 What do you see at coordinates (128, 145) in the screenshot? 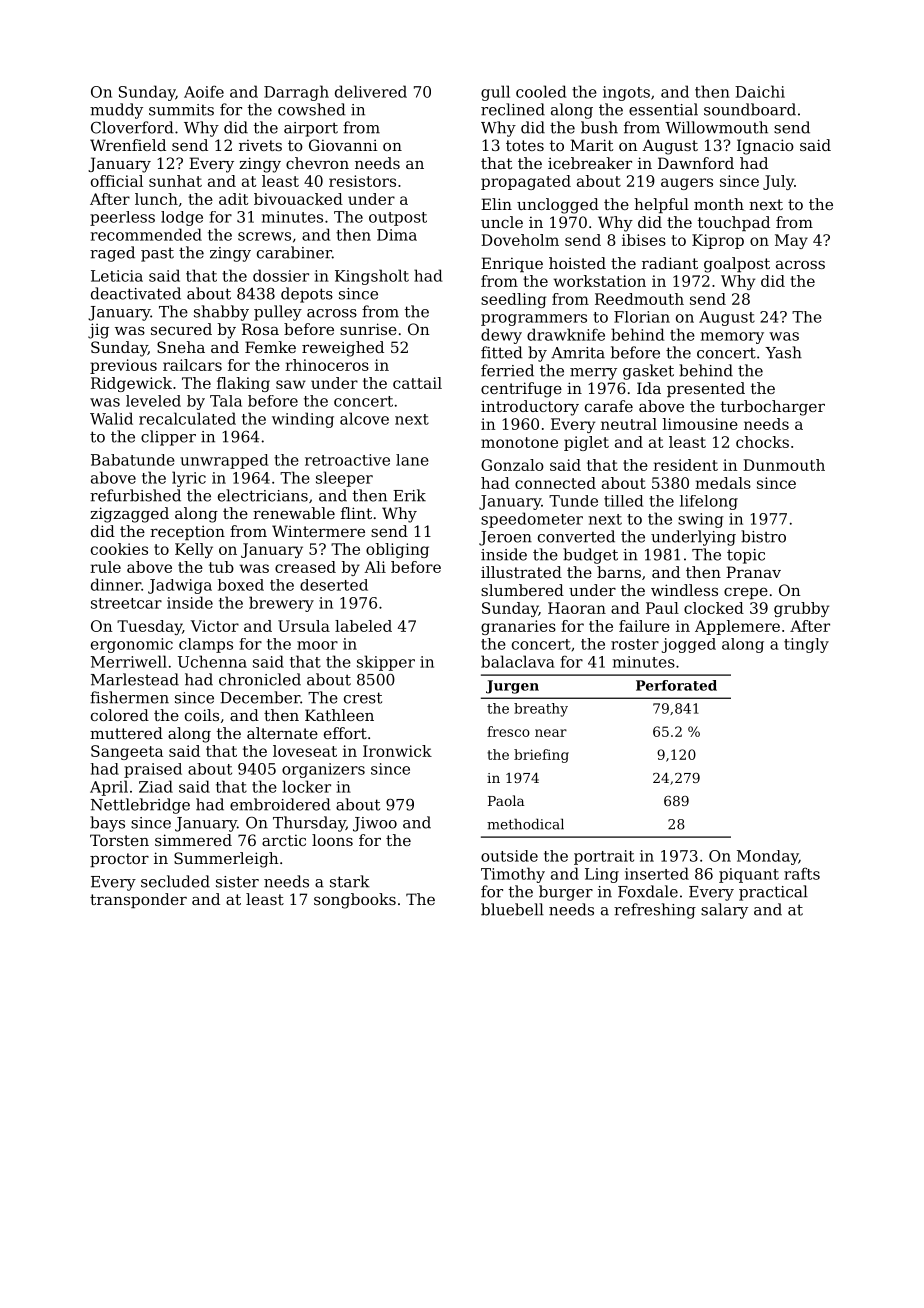
I see `Wrenfield` at bounding box center [128, 145].
